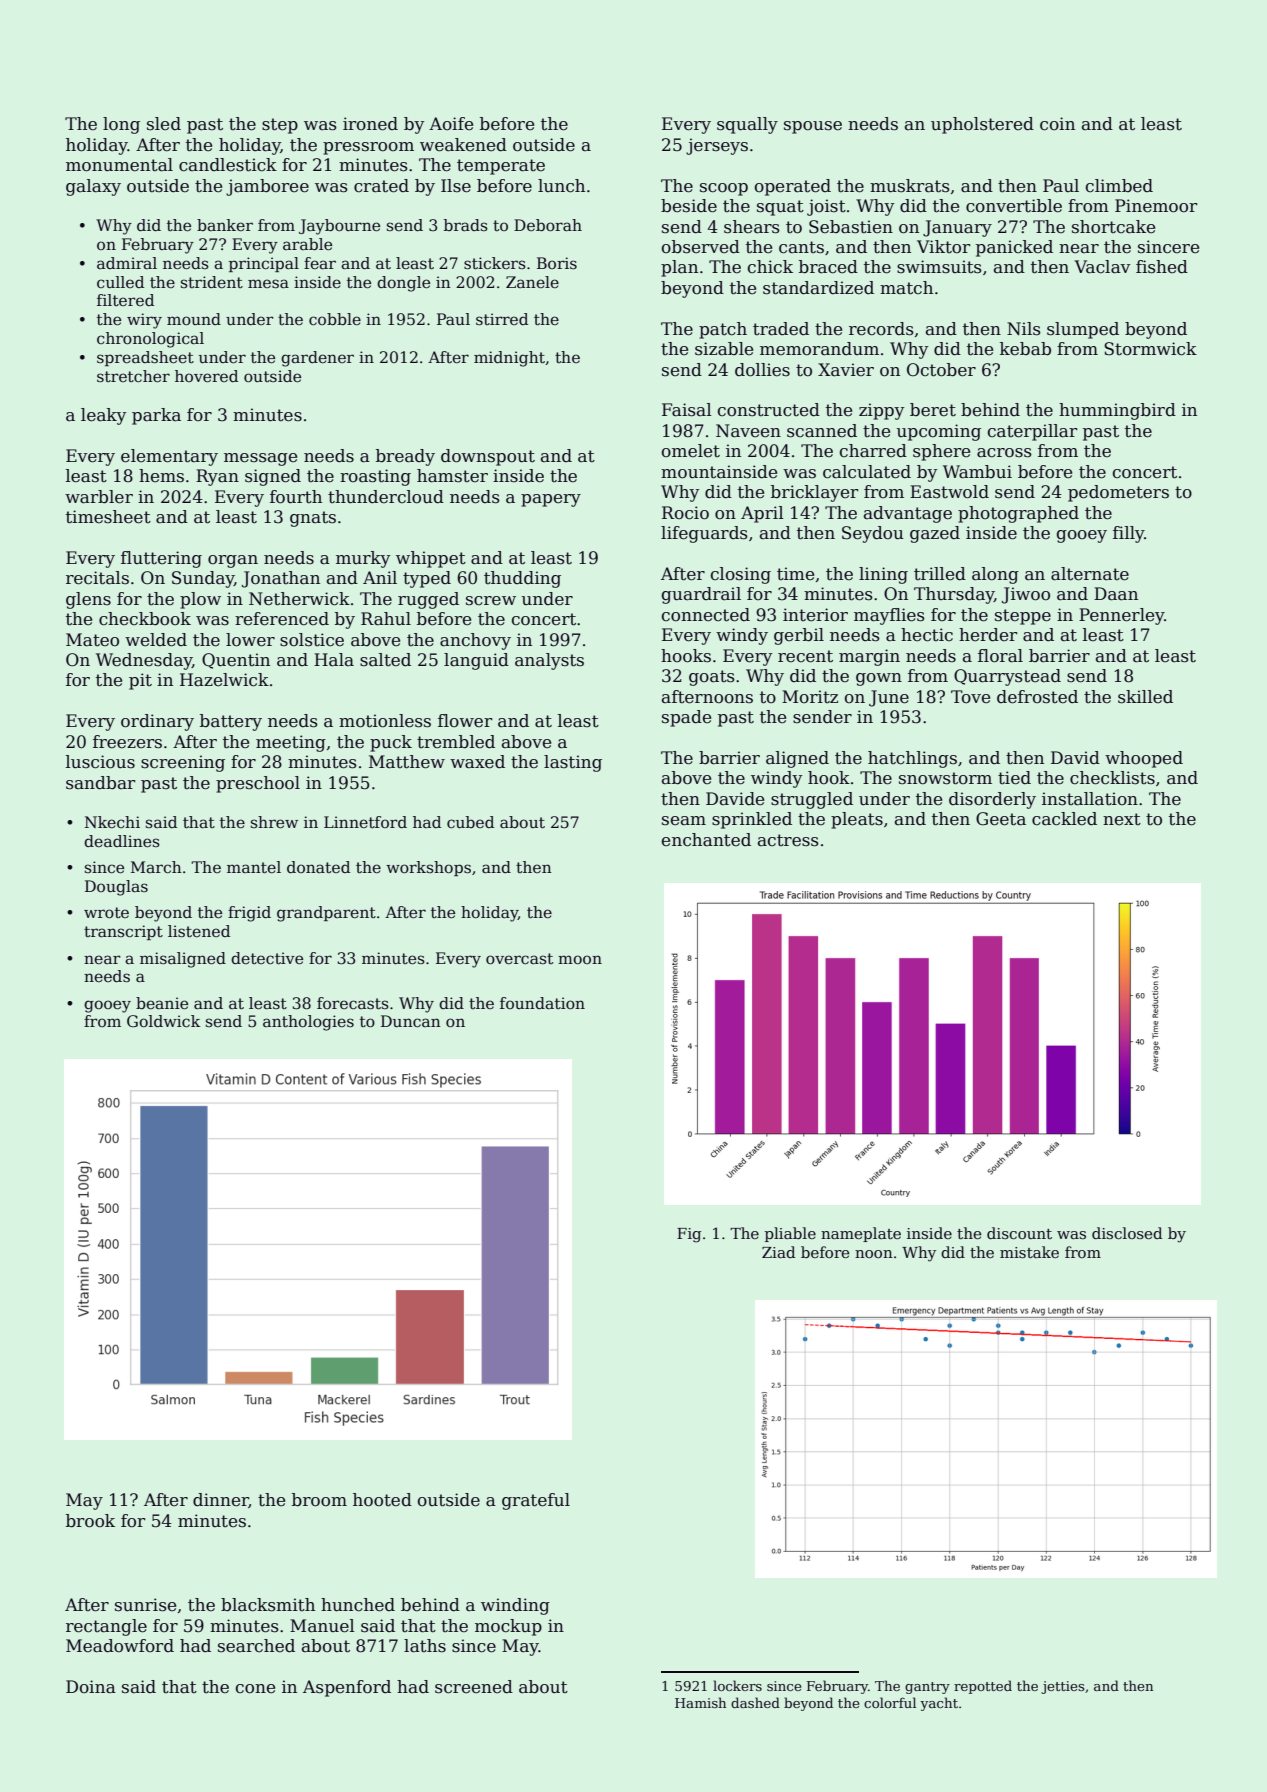  Describe the element at coordinates (912, 759) in the document. I see `hatchlings` at that location.
